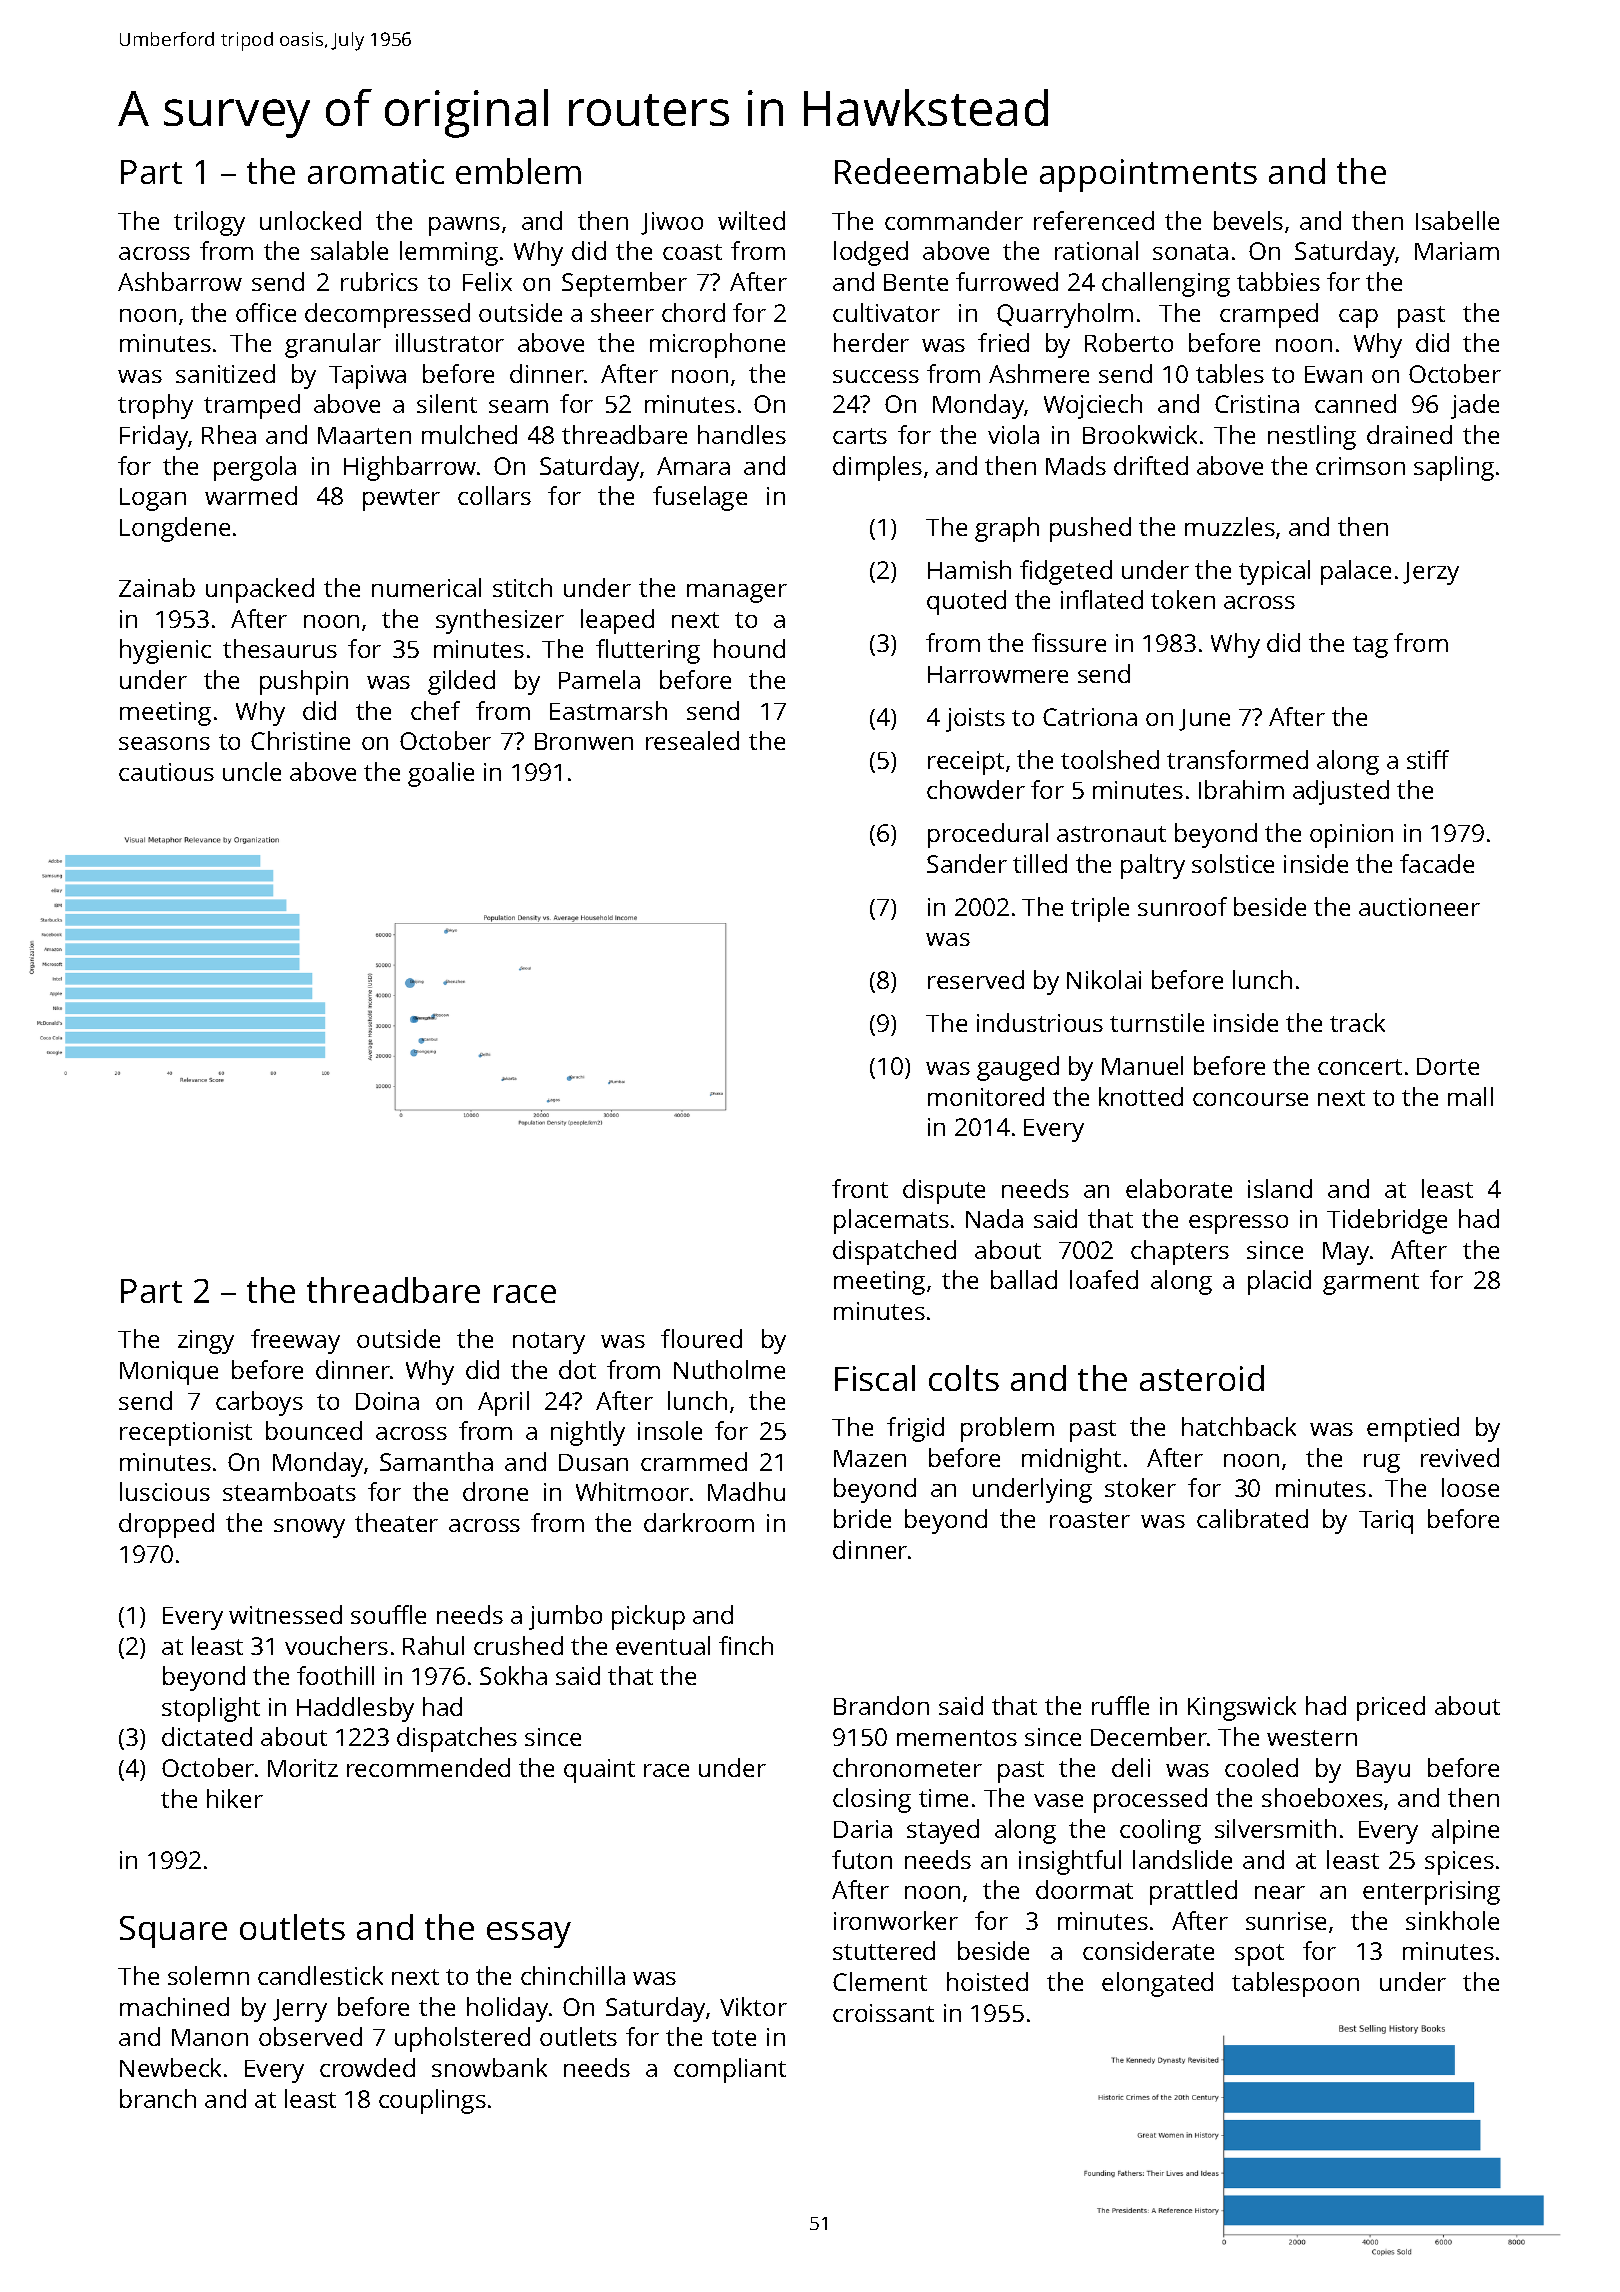 The height and width of the screenshot is (2292, 1620). Describe the element at coordinates (209, 223) in the screenshot. I see `trilogy` at that location.
